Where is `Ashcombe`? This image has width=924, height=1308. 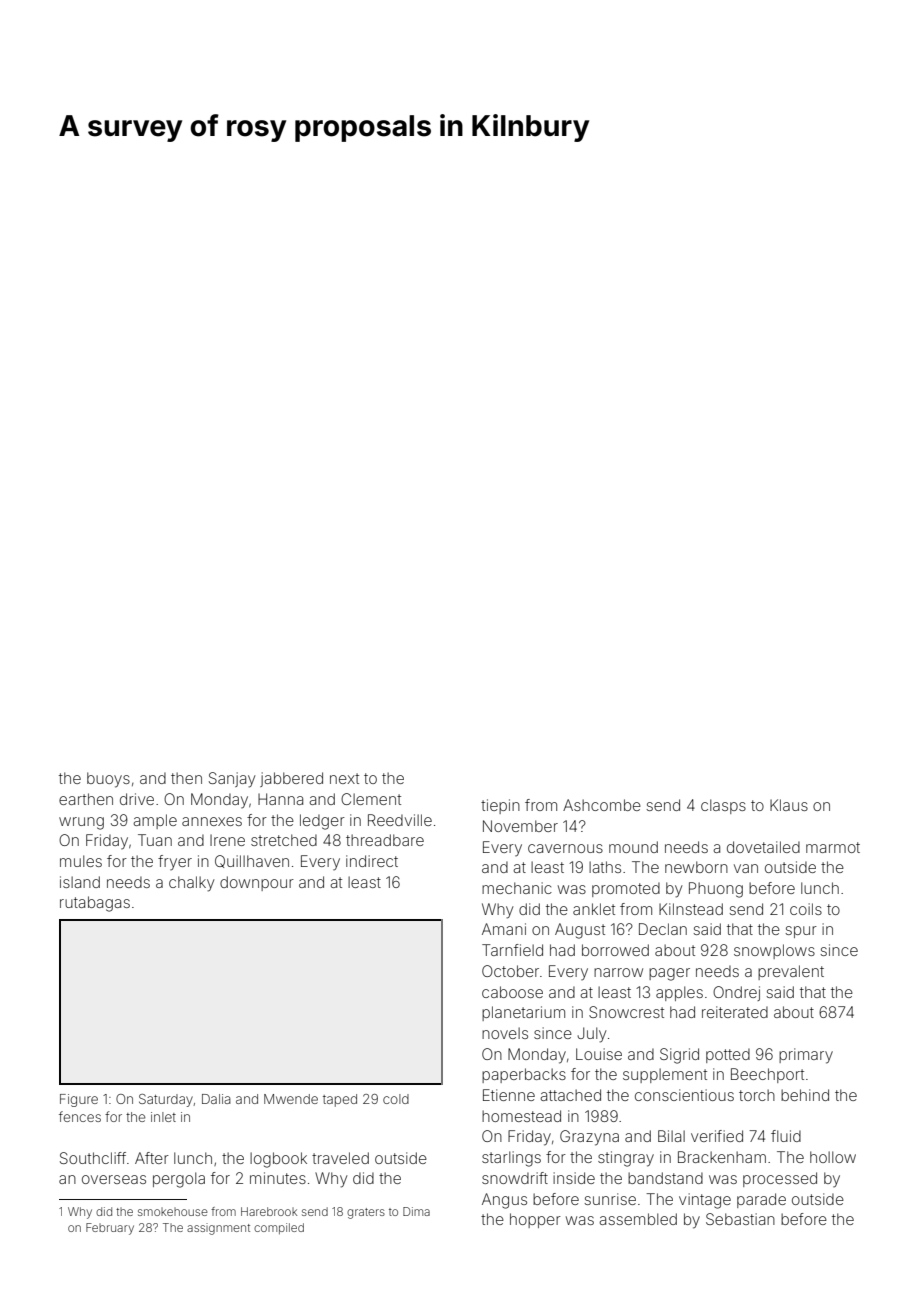
Ashcombe is located at coordinates (602, 805).
